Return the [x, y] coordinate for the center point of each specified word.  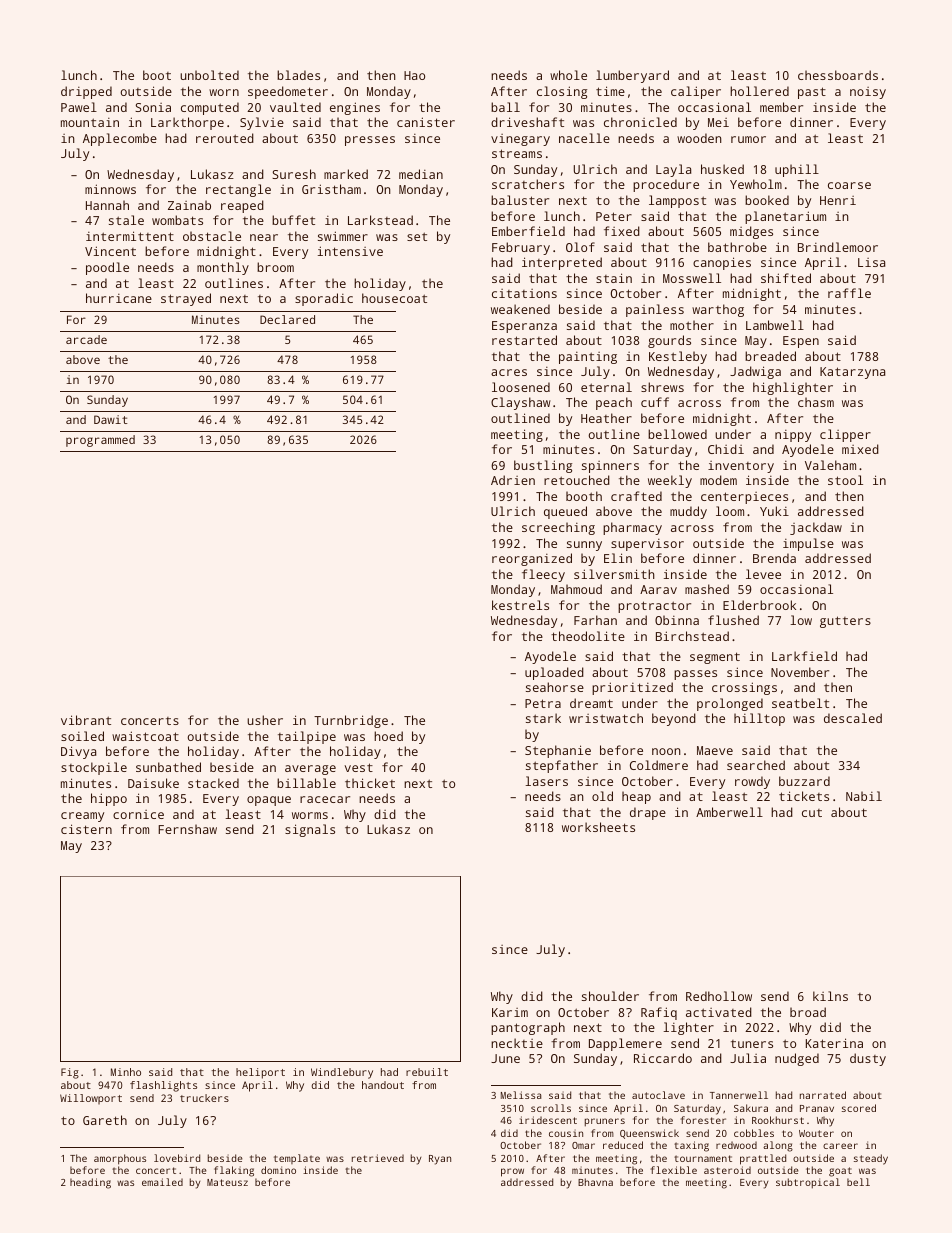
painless [655, 310]
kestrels [520, 605]
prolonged [730, 704]
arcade [86, 339]
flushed [733, 620]
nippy [793, 436]
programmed [100, 441]
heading [90, 1183]
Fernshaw [187, 829]
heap [636, 797]
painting [588, 358]
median [421, 174]
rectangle [238, 190]
